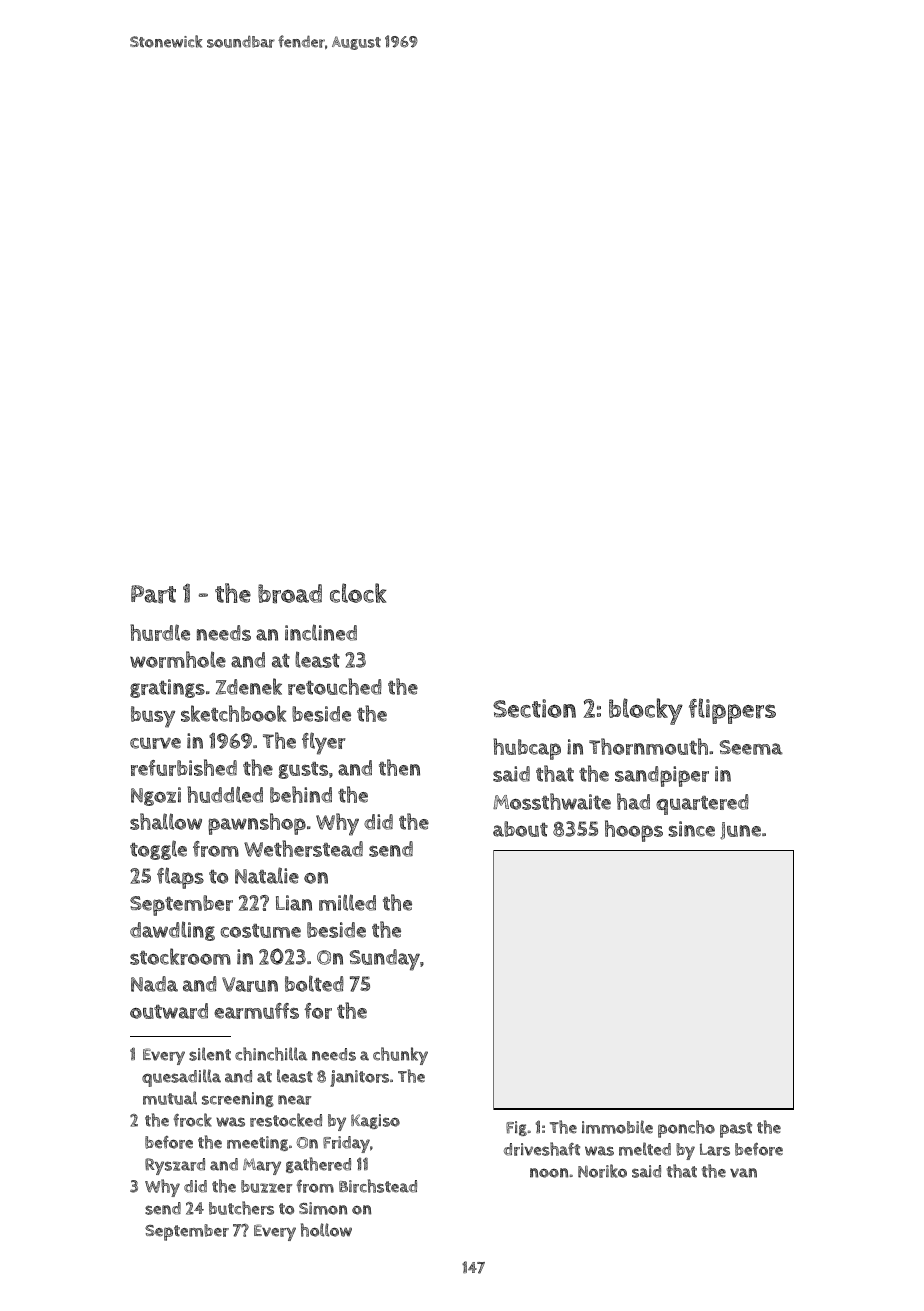 This page has height=1311, width=924. I want to click on clock, so click(358, 593).
